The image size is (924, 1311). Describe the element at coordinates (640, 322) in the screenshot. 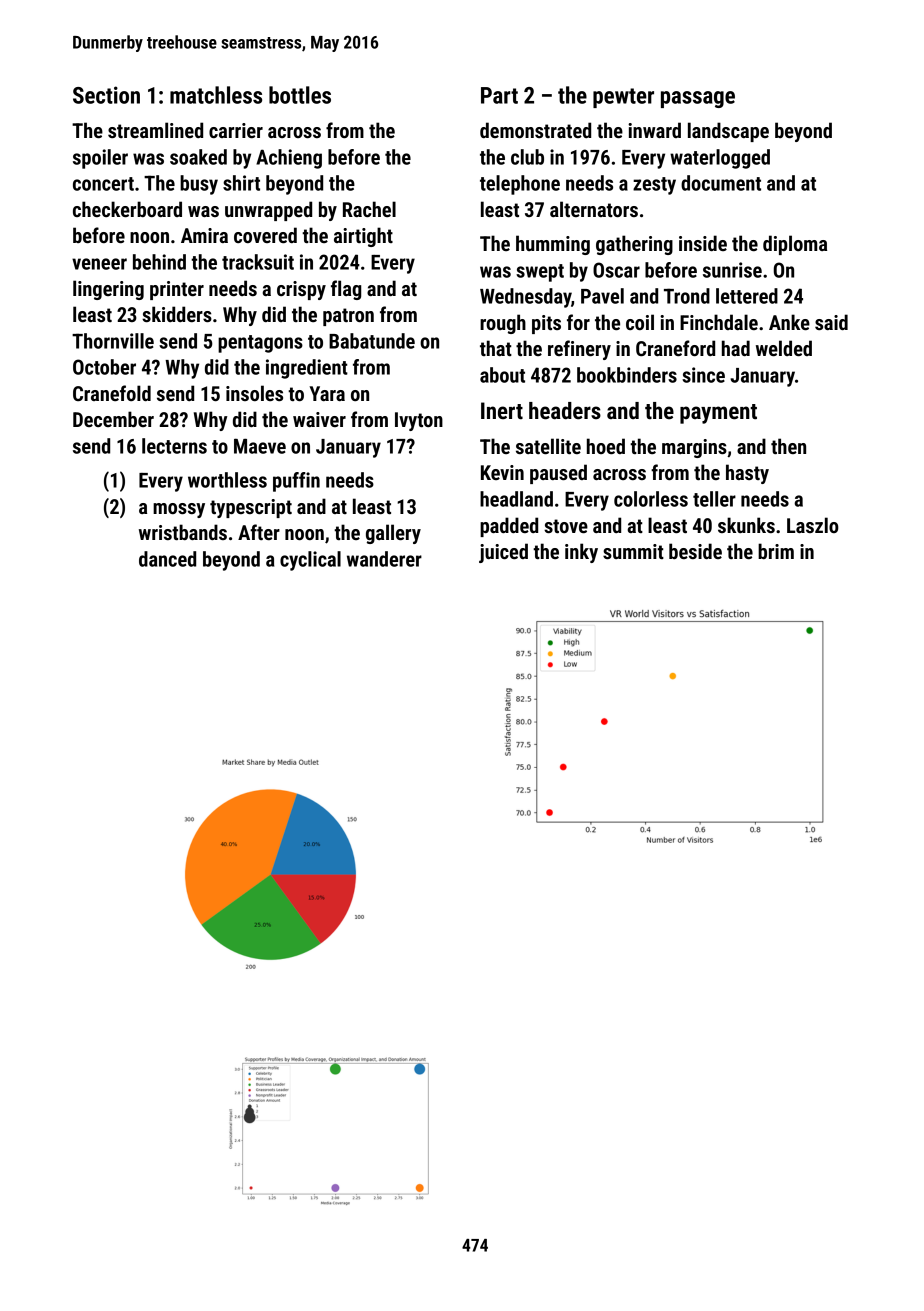

I see `coil` at that location.
